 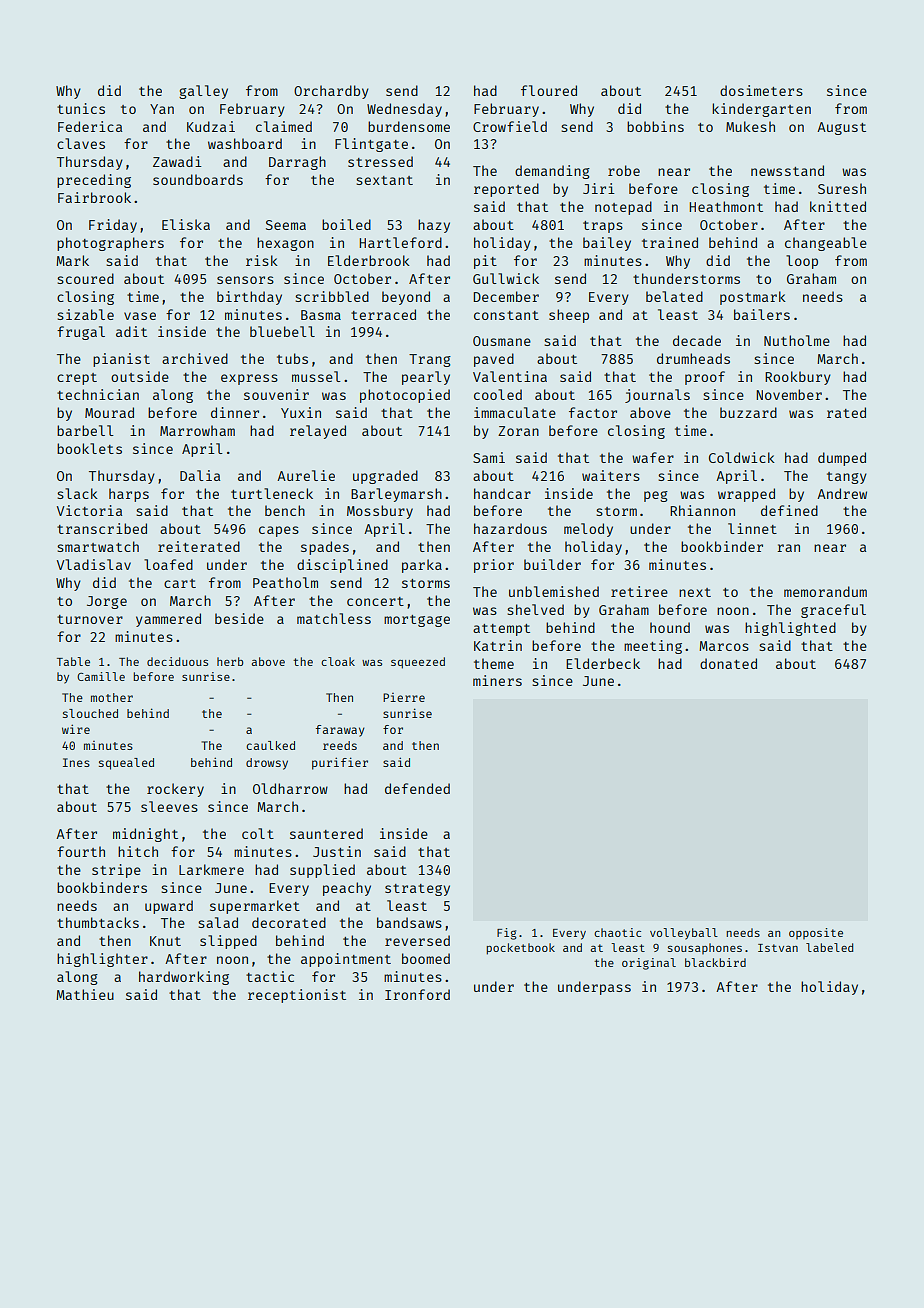 What do you see at coordinates (422, 566) in the page?
I see `parka` at bounding box center [422, 566].
